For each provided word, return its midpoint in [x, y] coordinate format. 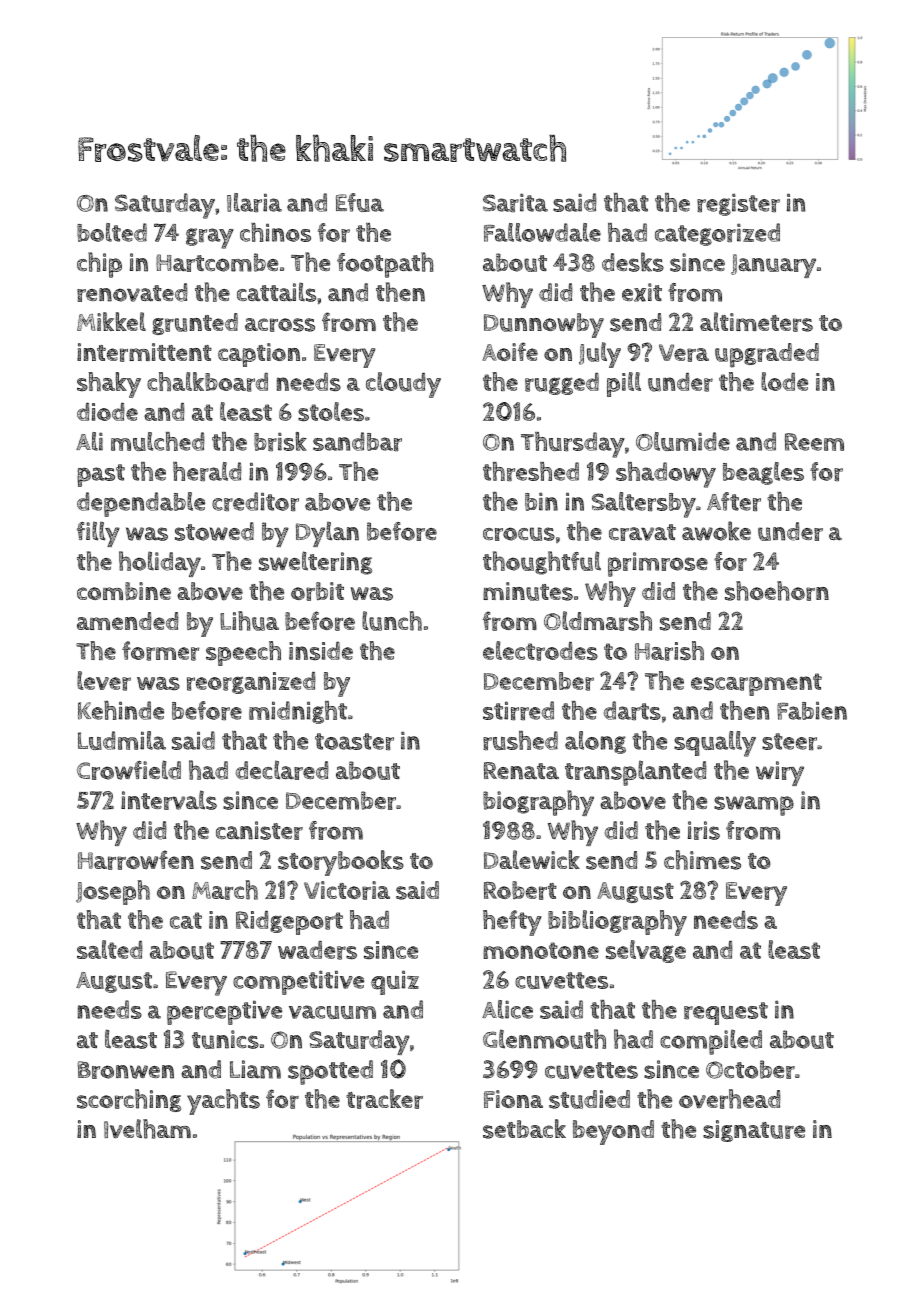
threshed [531, 471]
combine [124, 591]
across [280, 325]
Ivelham [147, 1129]
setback [524, 1129]
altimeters [756, 322]
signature [754, 1131]
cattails [276, 292]
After [734, 501]
